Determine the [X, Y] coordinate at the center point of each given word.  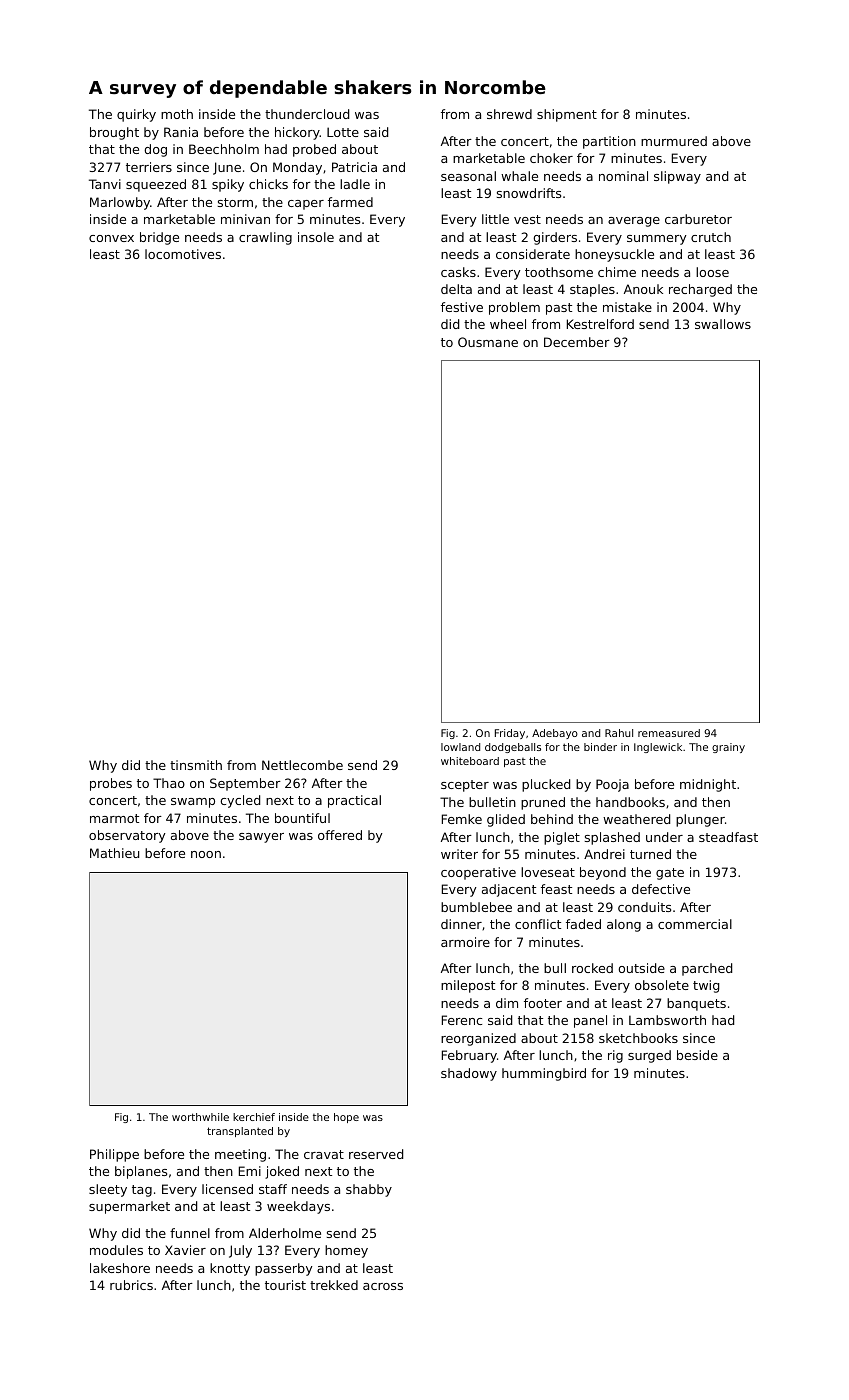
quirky [136, 115]
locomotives [183, 254]
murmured [674, 141]
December [577, 342]
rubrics [131, 1285]
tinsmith [196, 765]
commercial [695, 924]
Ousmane [488, 342]
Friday [510, 734]
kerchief [254, 1117]
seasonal [468, 176]
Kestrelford [600, 324]
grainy [728, 748]
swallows [723, 324]
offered [340, 835]
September [245, 784]
